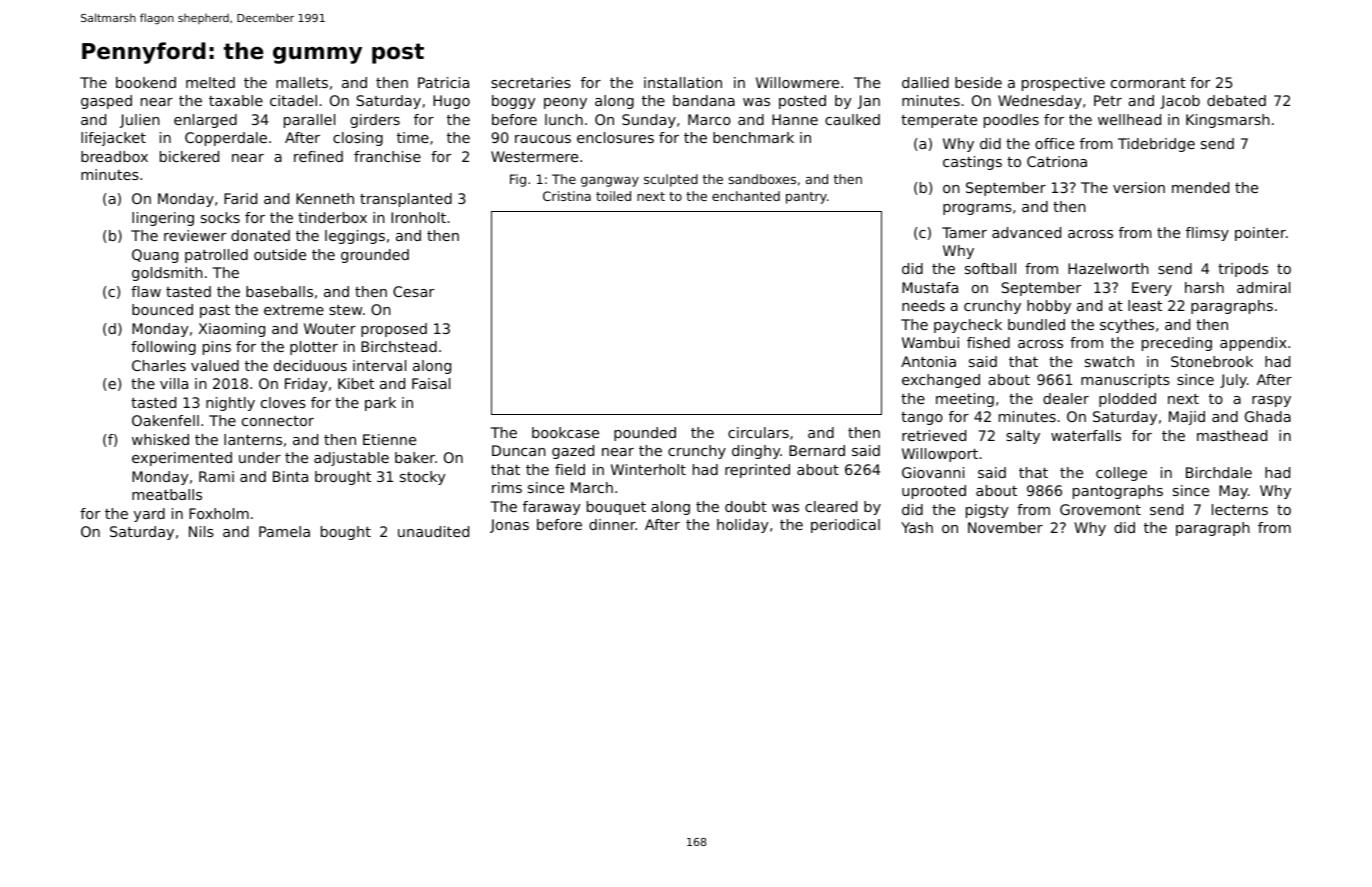 The image size is (1372, 887). I want to click on pointer, so click(1260, 234).
